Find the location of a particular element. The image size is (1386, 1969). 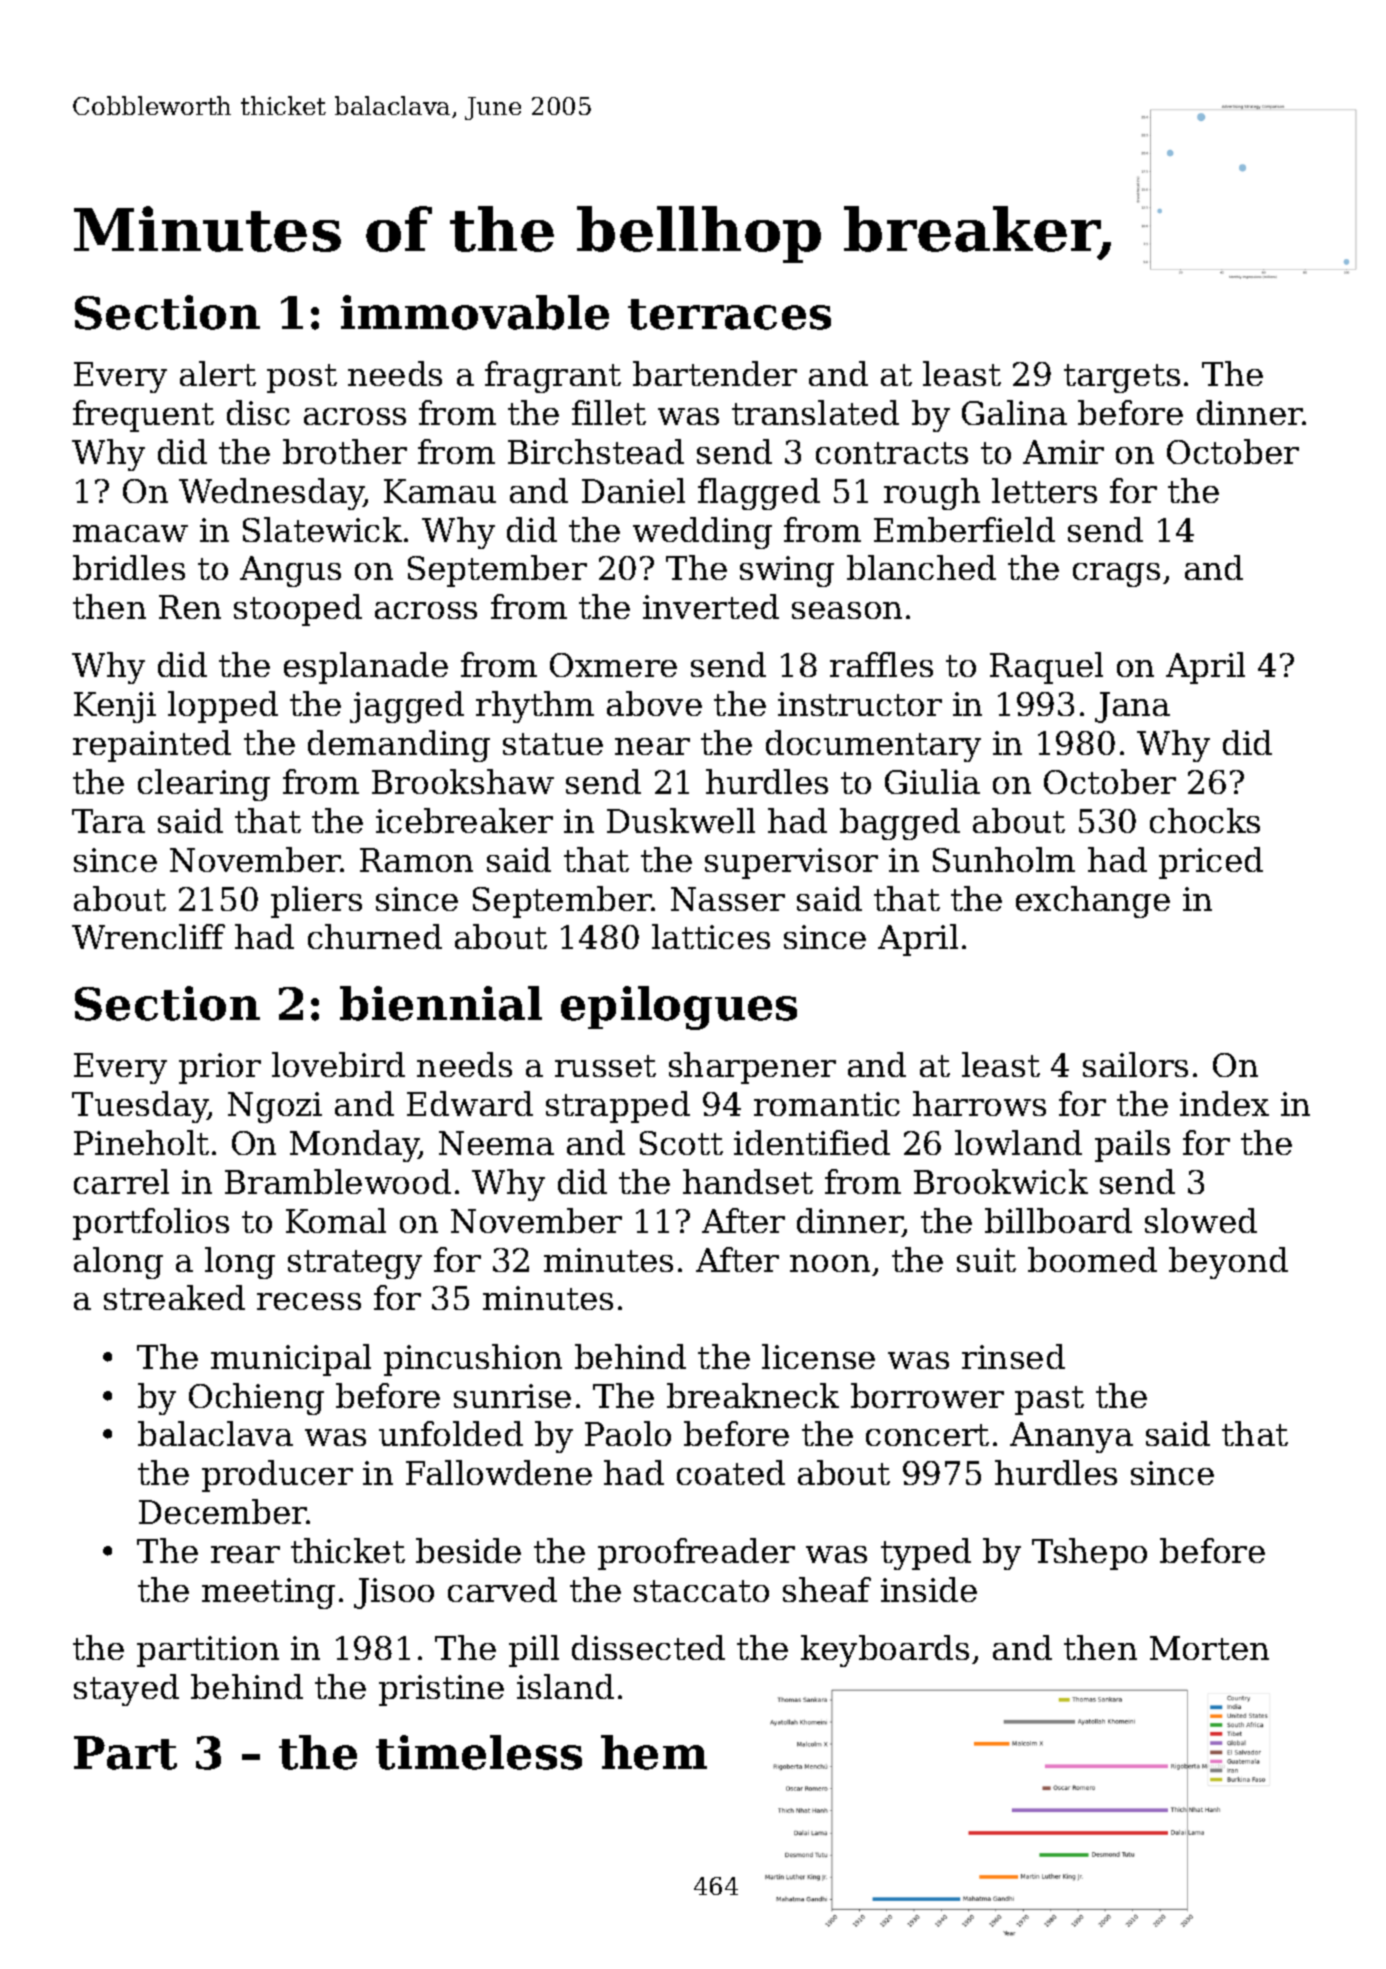

sailors is located at coordinates (1135, 1064).
